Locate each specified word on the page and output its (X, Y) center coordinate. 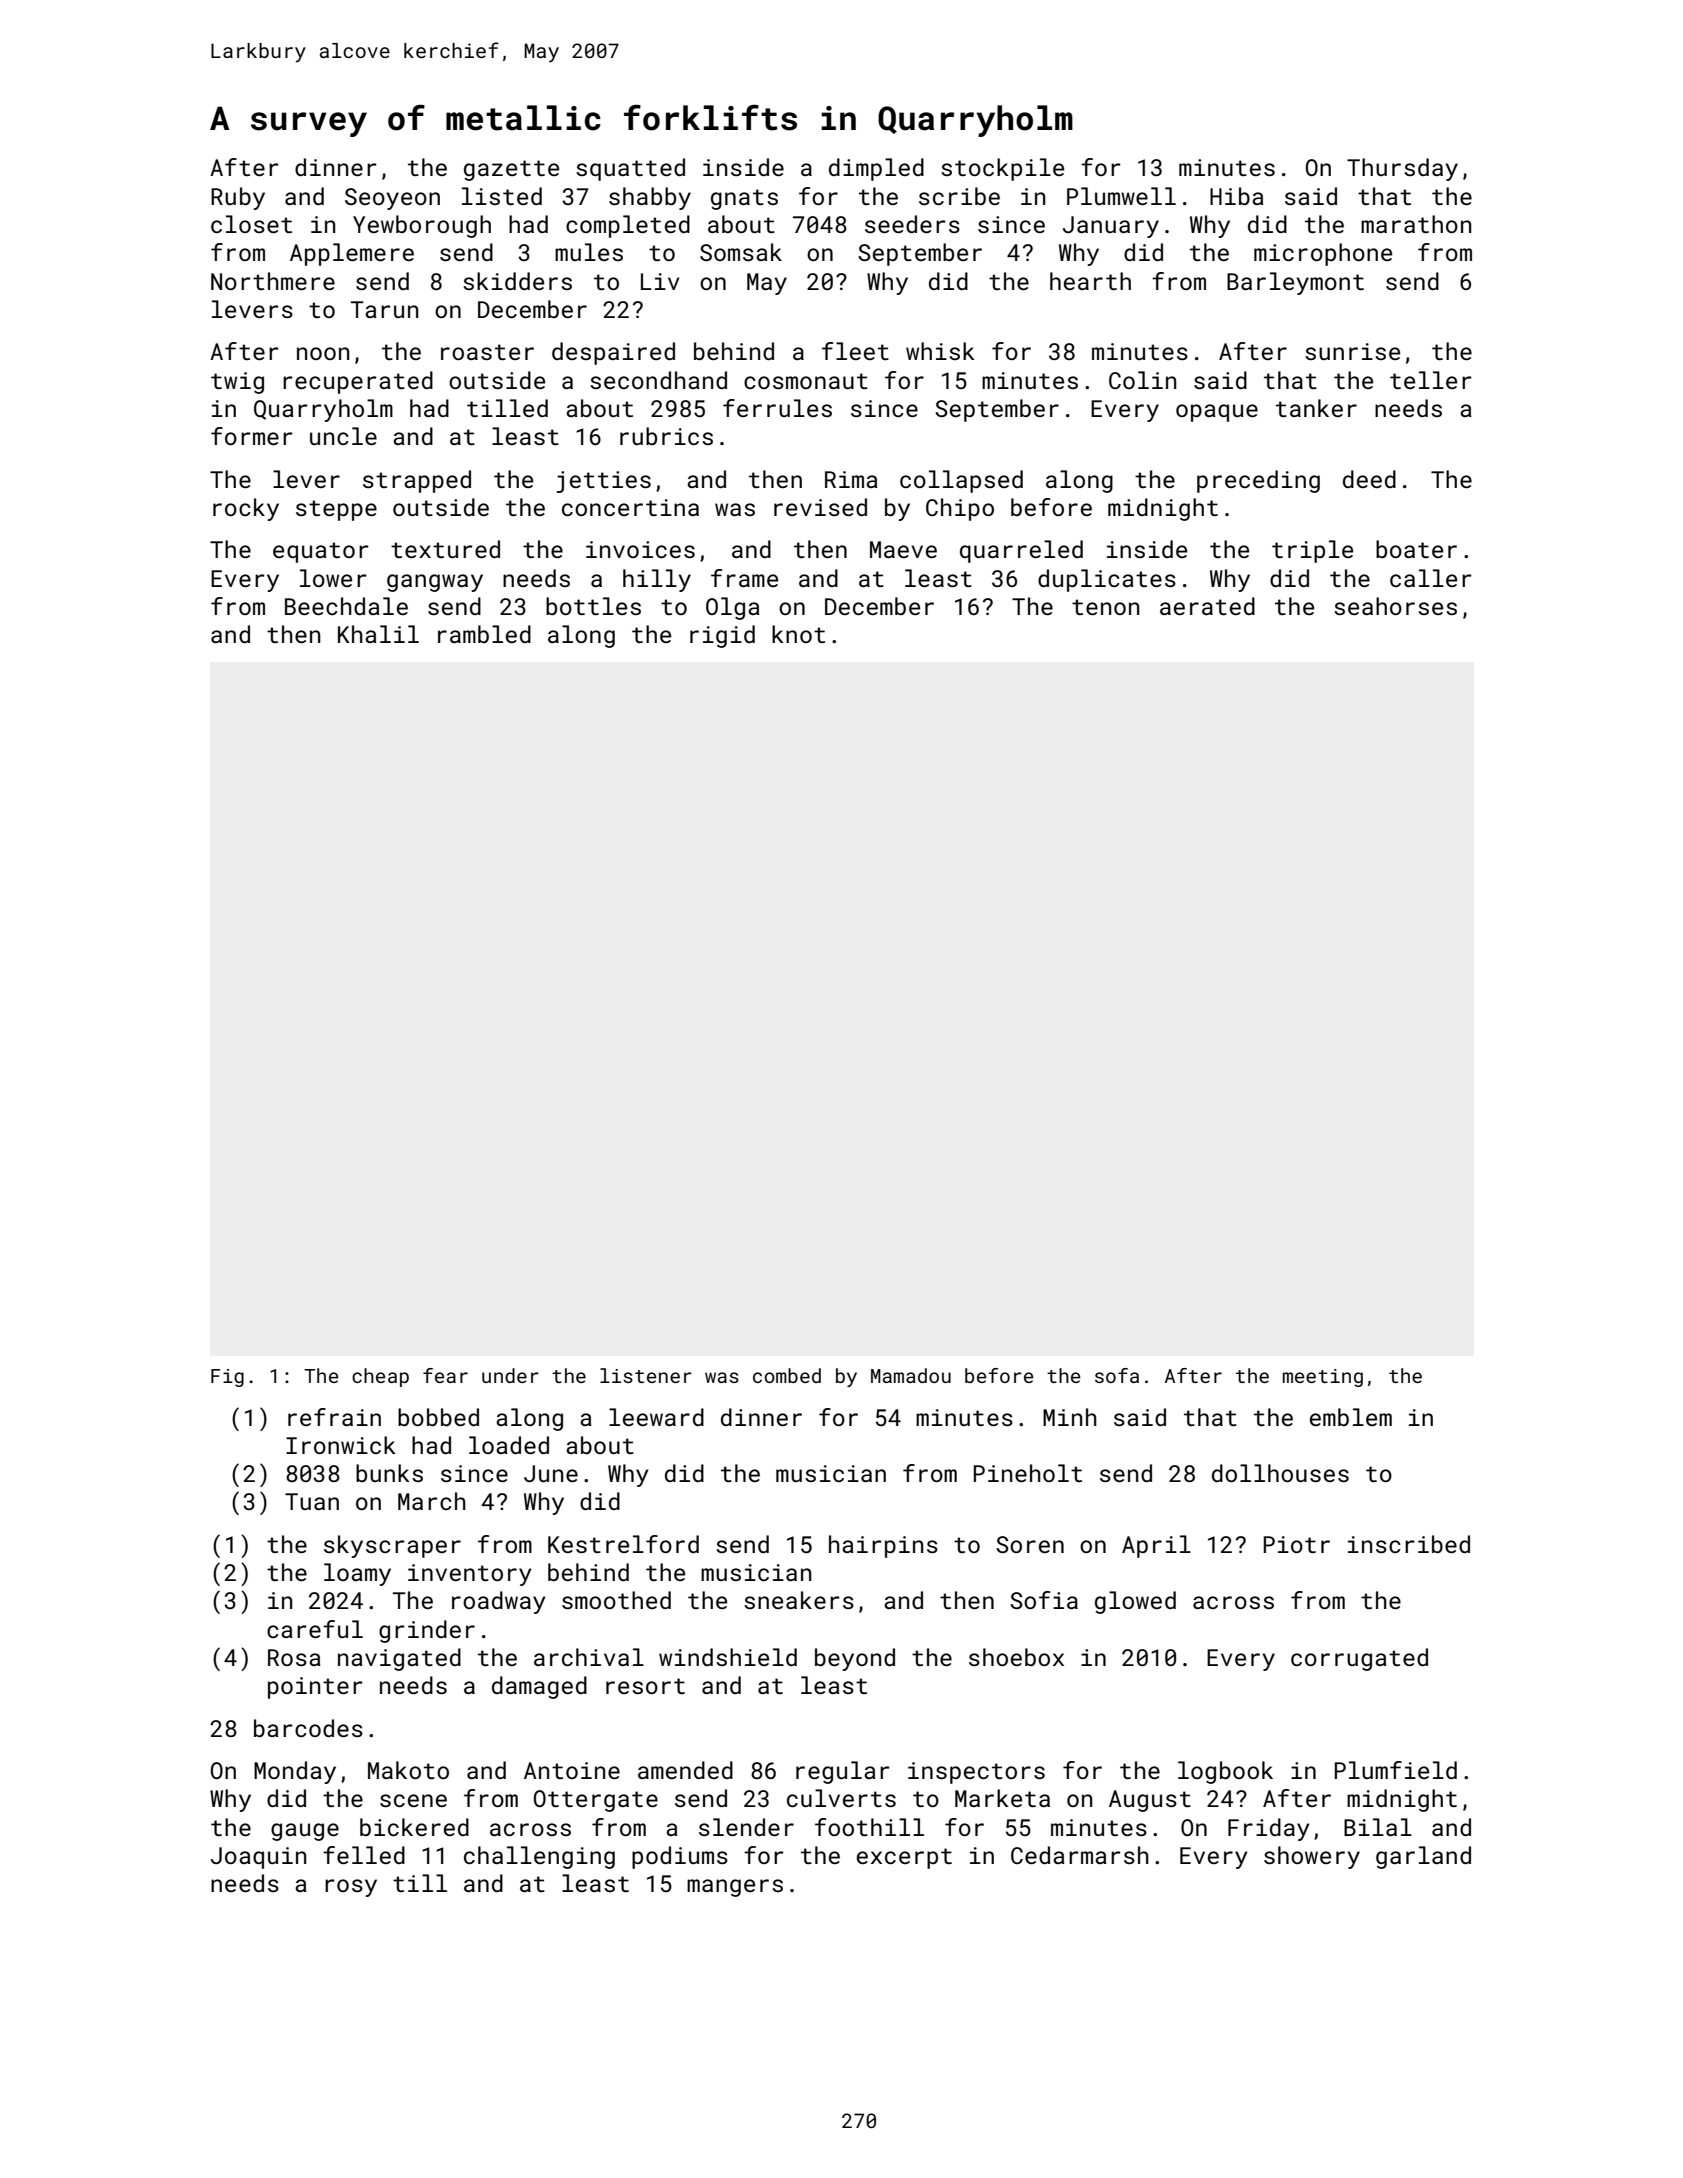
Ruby (238, 198)
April (1156, 1546)
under (510, 1375)
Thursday (1402, 169)
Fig (227, 1378)
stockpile (1002, 169)
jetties (603, 482)
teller (1430, 380)
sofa (1117, 1375)
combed (787, 1375)
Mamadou (911, 1375)
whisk (940, 351)
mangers (735, 1888)
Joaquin (258, 1858)
